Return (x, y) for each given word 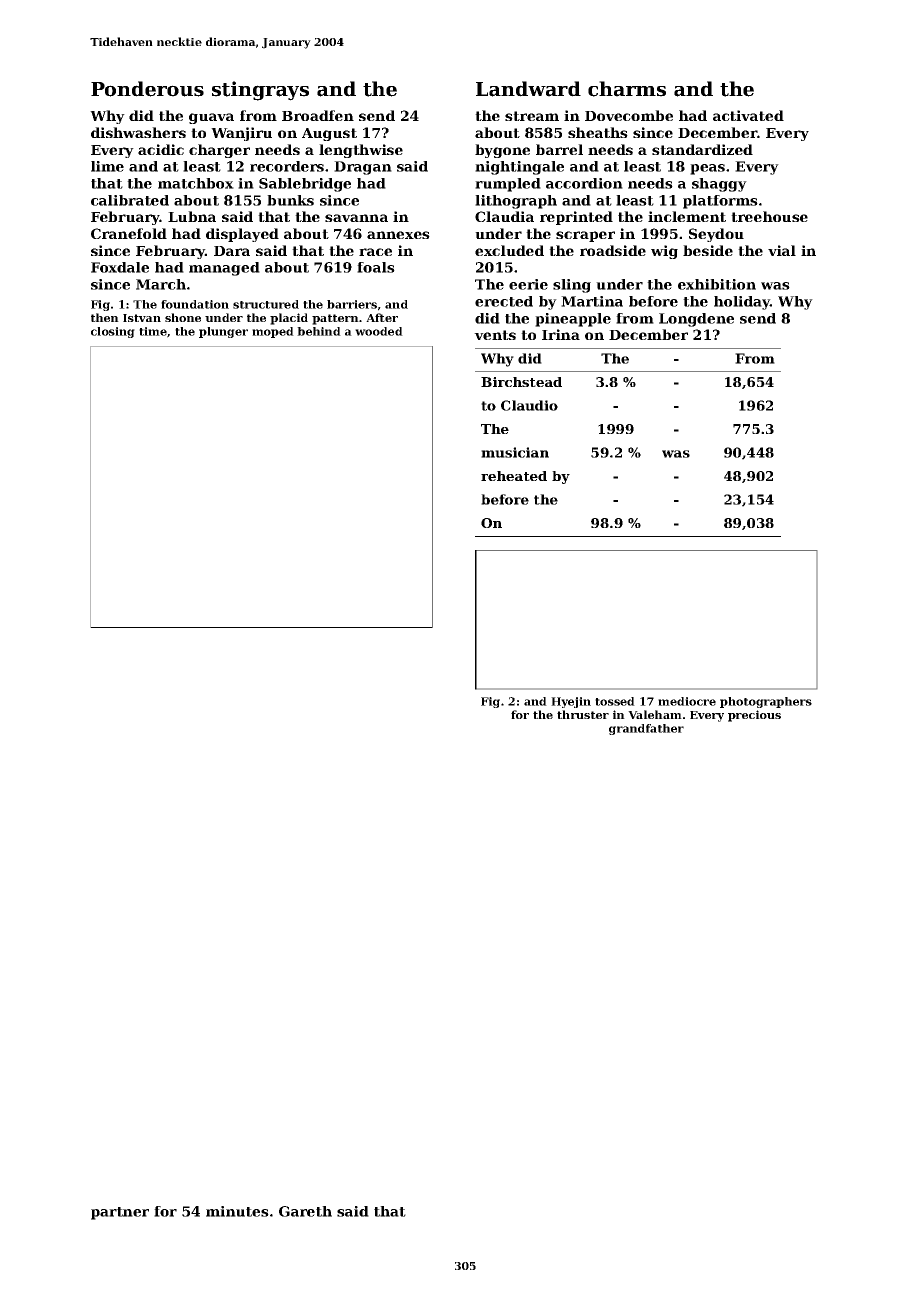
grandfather (646, 729)
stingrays (260, 91)
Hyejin (571, 702)
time (153, 331)
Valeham (655, 714)
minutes (237, 1211)
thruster (583, 714)
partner (120, 1213)
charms (627, 89)
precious (754, 716)
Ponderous (147, 89)
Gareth (305, 1211)
